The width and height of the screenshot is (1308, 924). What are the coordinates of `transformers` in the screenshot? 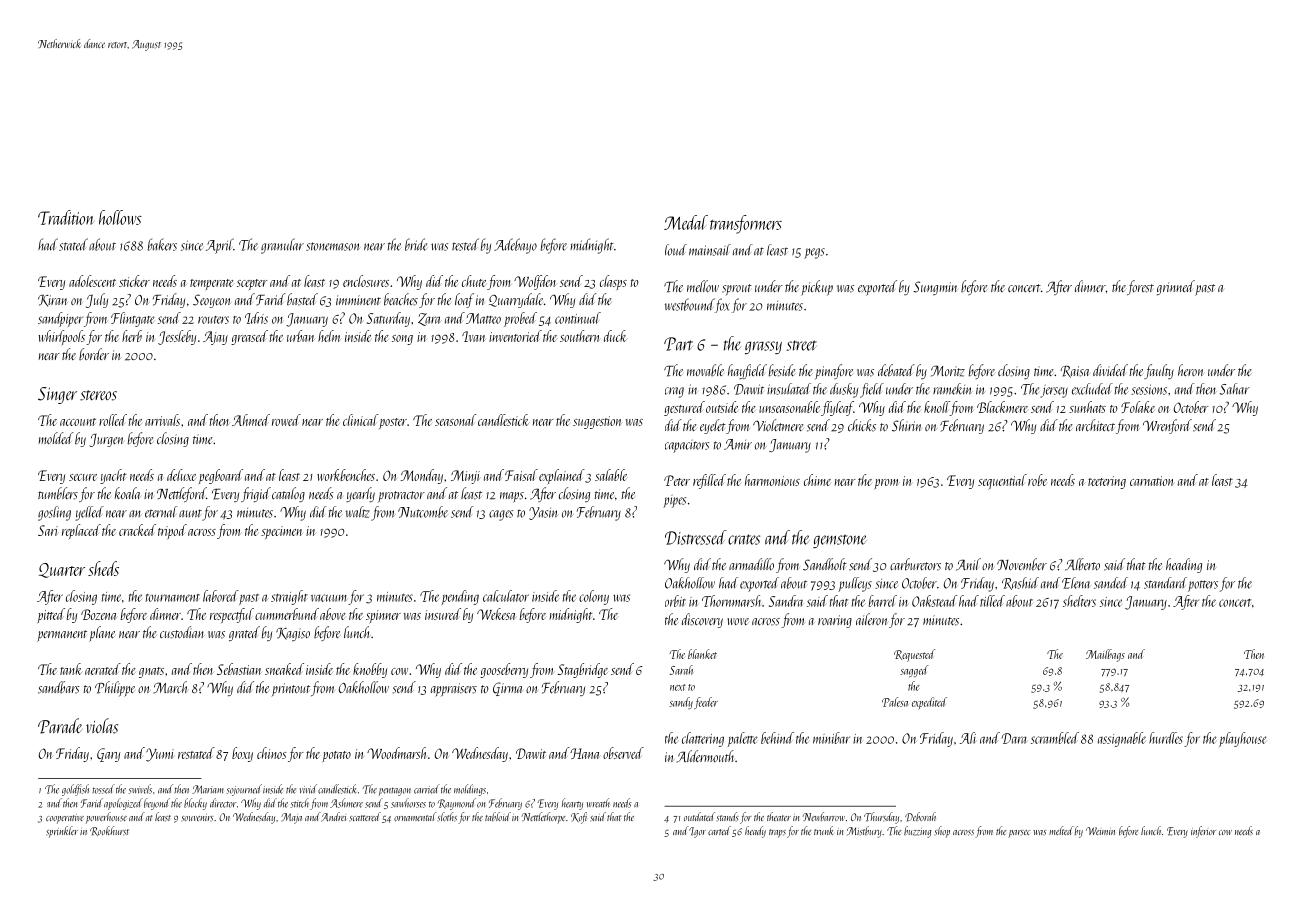 It's located at (746, 224).
